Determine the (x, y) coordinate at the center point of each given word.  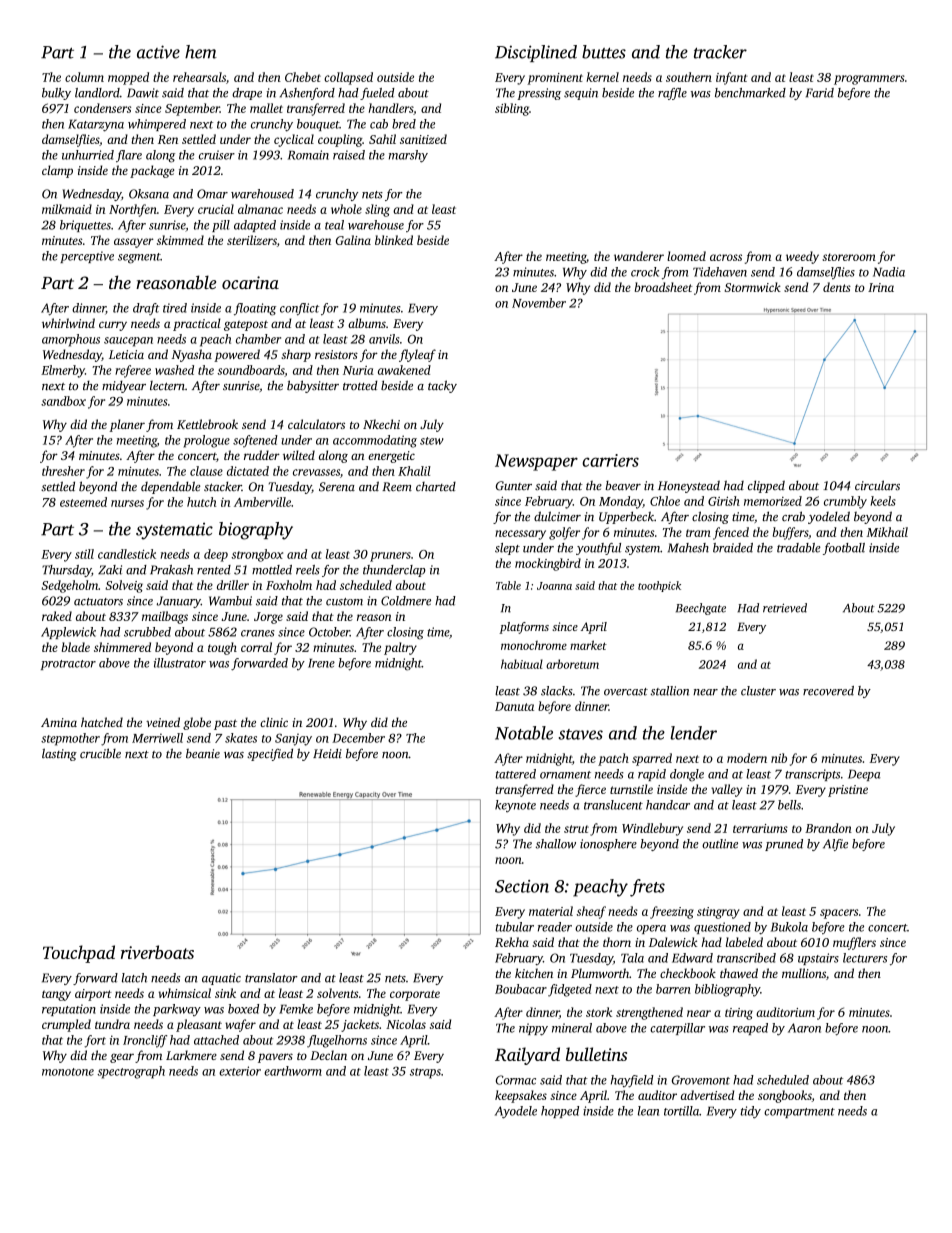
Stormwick (753, 287)
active (158, 52)
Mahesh (688, 548)
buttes (604, 52)
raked (57, 616)
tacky (442, 386)
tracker (720, 52)
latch (134, 978)
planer (127, 425)
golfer (564, 533)
